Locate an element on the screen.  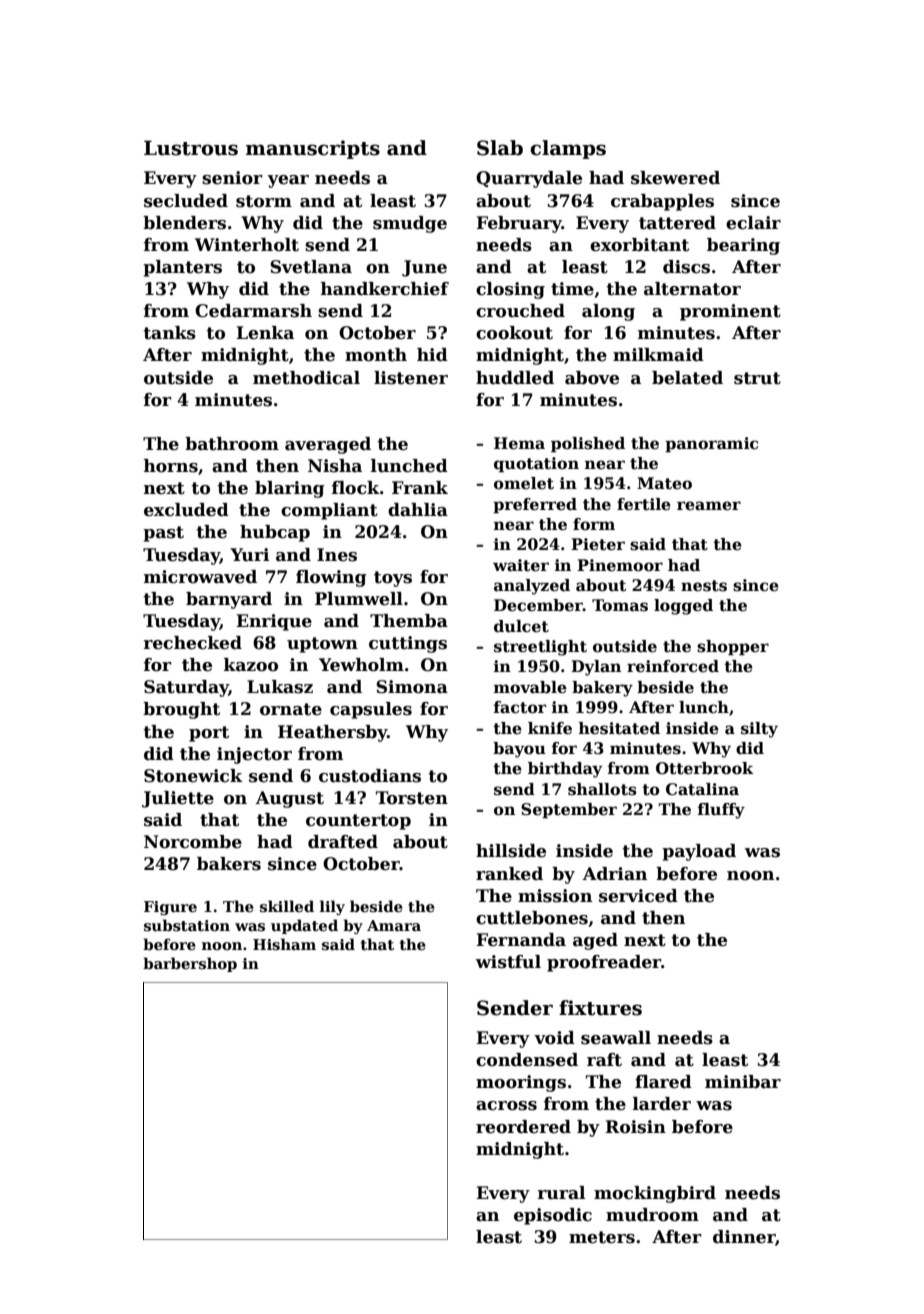
microwaved is located at coordinates (200, 577).
